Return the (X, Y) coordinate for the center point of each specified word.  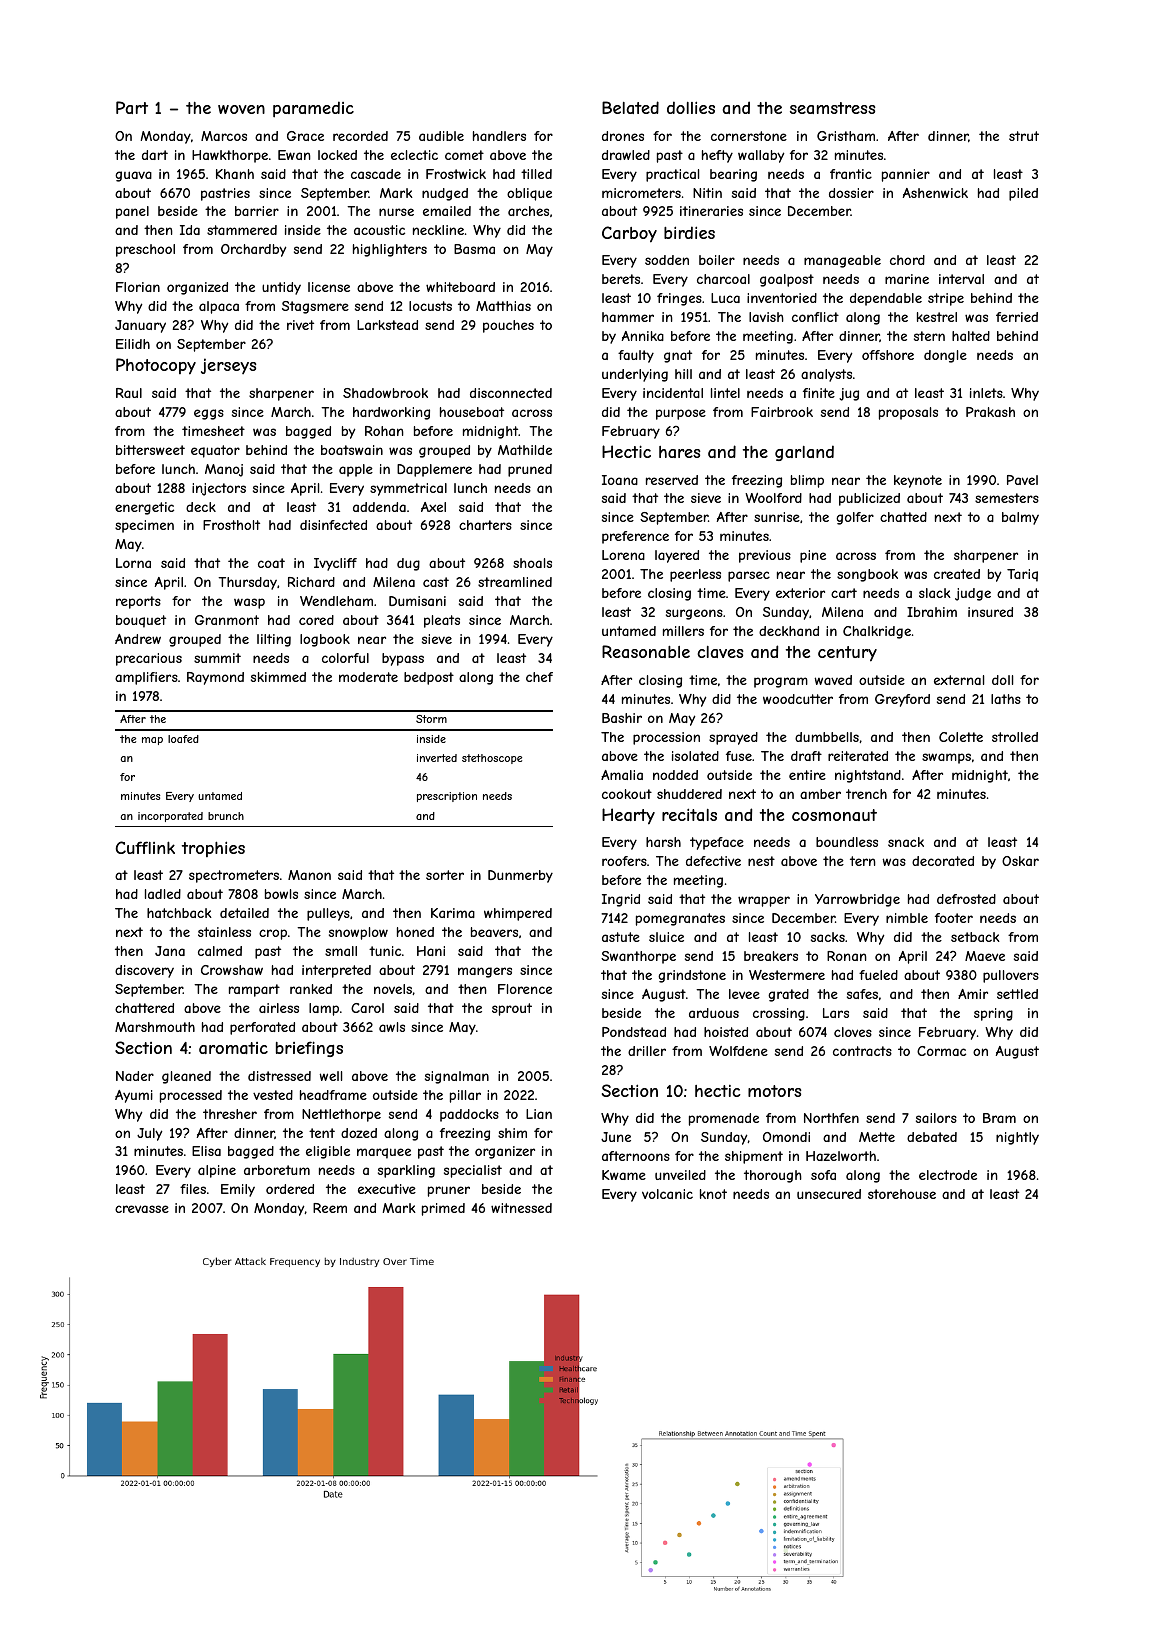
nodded (675, 775)
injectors (219, 489)
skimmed (278, 677)
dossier (851, 193)
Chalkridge (877, 632)
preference (635, 537)
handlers (499, 136)
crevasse (142, 1209)
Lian (539, 1114)
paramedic (313, 109)
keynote (918, 481)
